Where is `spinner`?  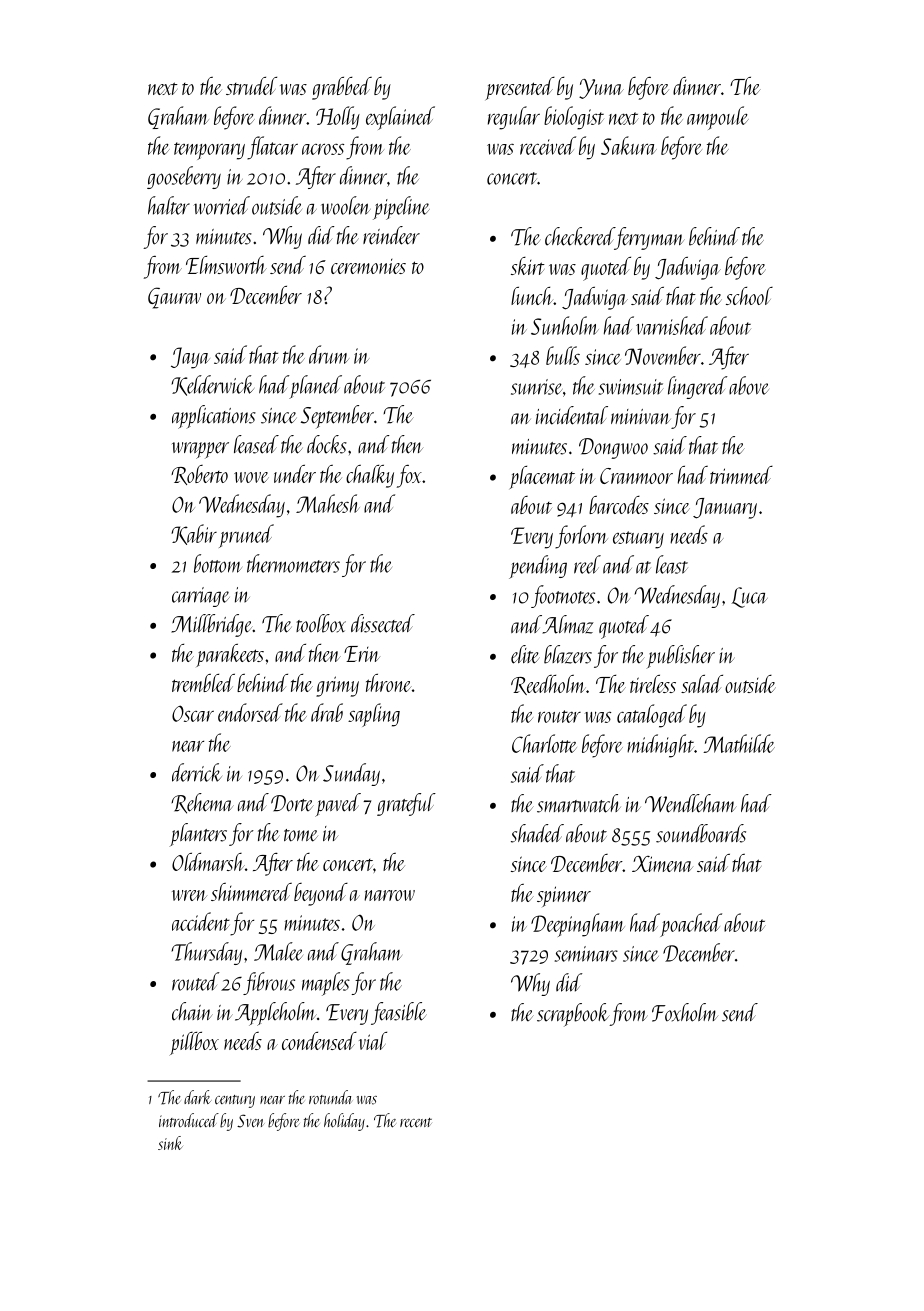
spinner is located at coordinates (564, 896).
